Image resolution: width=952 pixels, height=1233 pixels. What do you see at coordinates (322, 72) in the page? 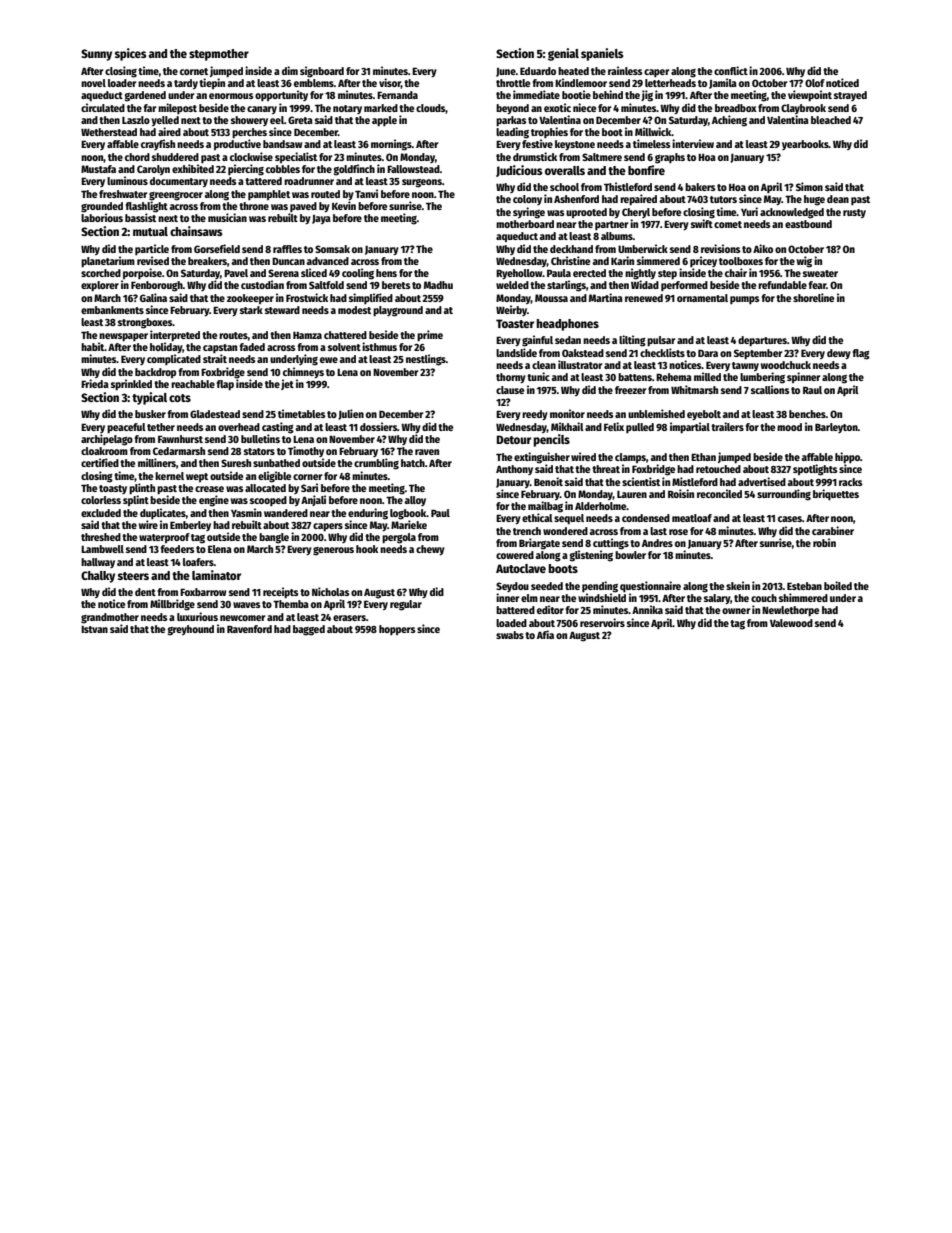
I see `signboard` at bounding box center [322, 72].
